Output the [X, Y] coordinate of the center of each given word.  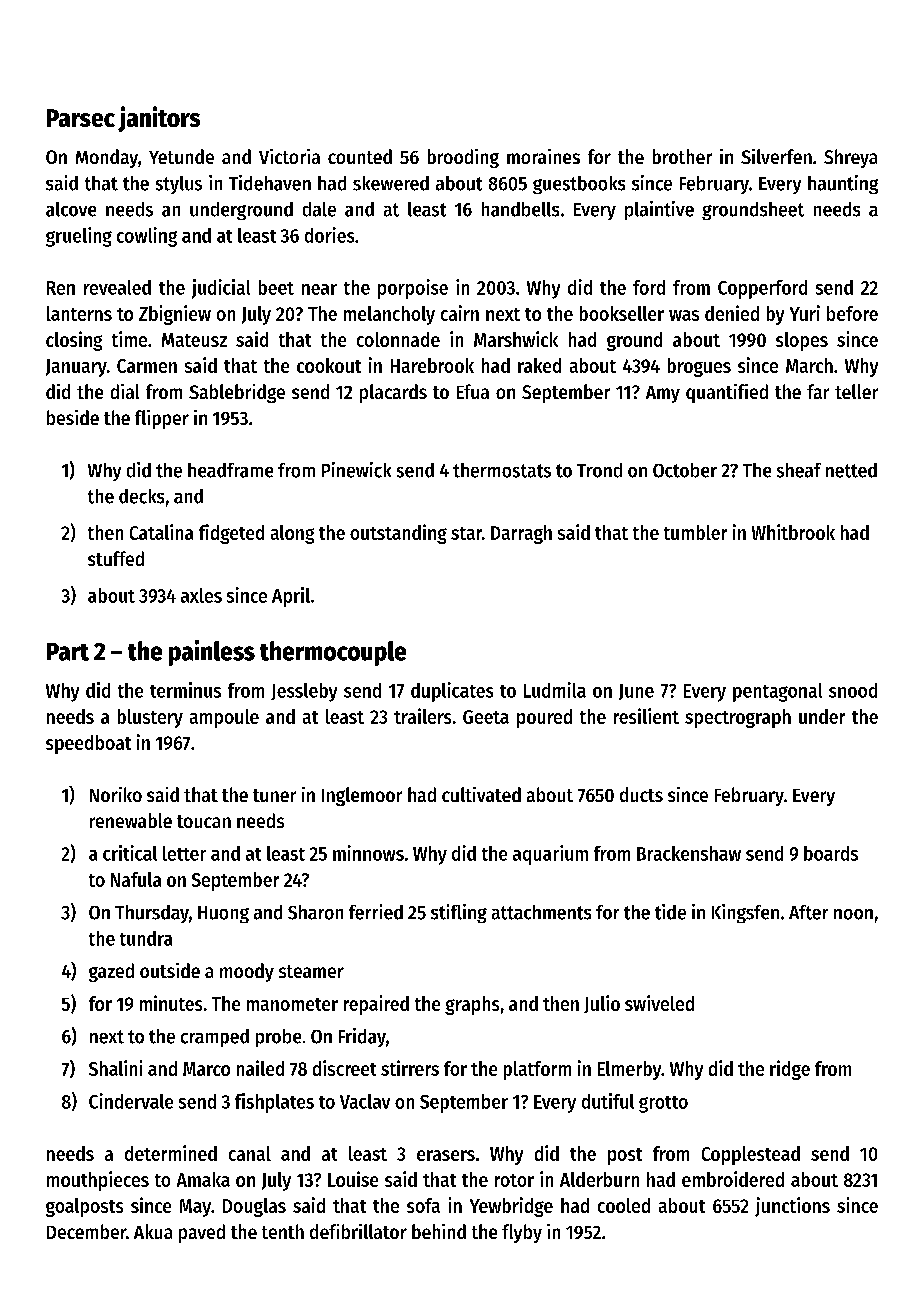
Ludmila [555, 690]
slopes [802, 341]
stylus [179, 185]
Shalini [115, 1068]
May [195, 1208]
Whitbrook [793, 532]
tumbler [695, 532]
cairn [460, 313]
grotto [663, 1104]
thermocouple [333, 653]
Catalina [161, 532]
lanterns [79, 313]
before [852, 313]
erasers [446, 1155]
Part [68, 652]
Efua [473, 391]
